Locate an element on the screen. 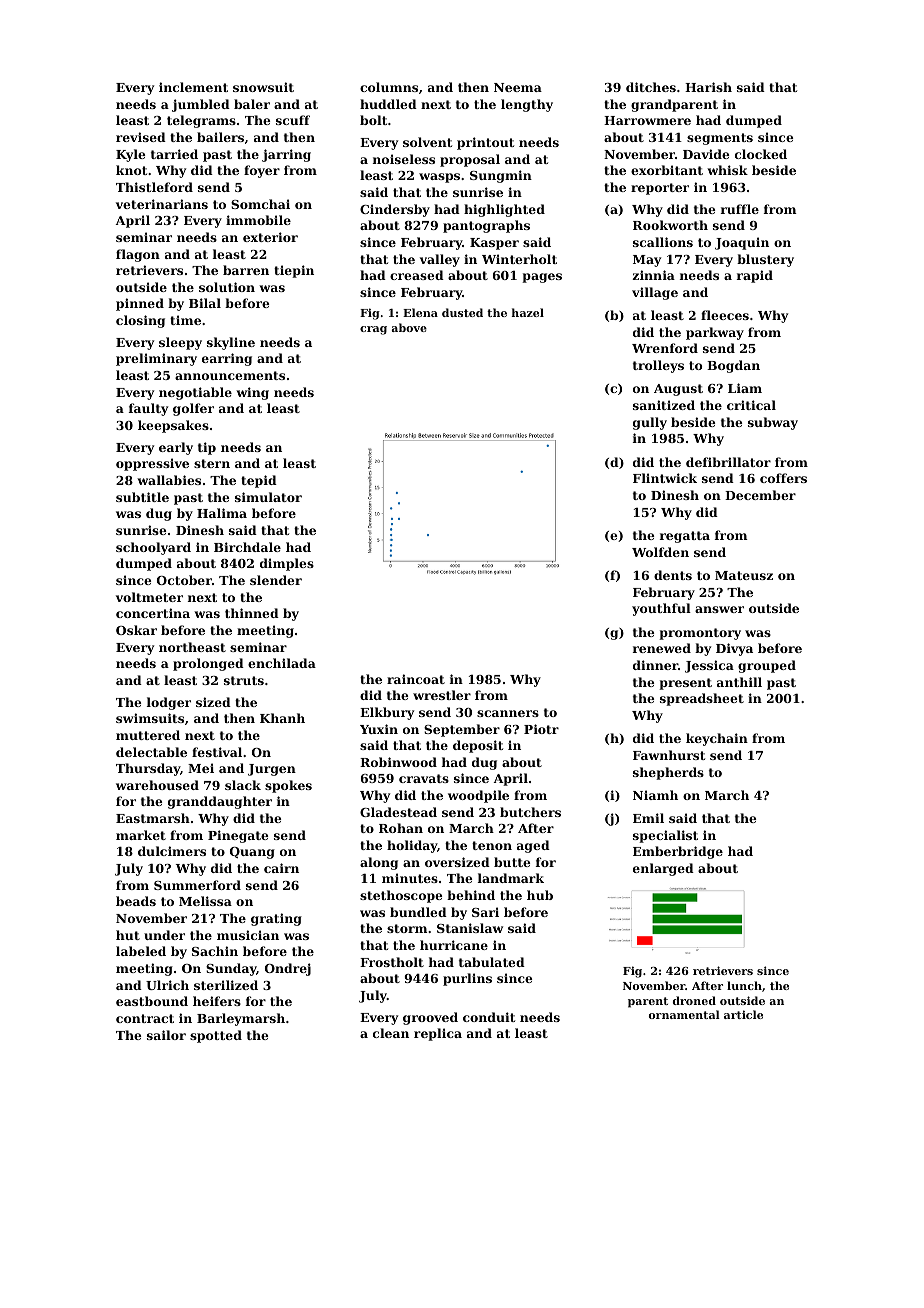 Image resolution: width=924 pixels, height=1308 pixels. valley is located at coordinates (440, 260).
